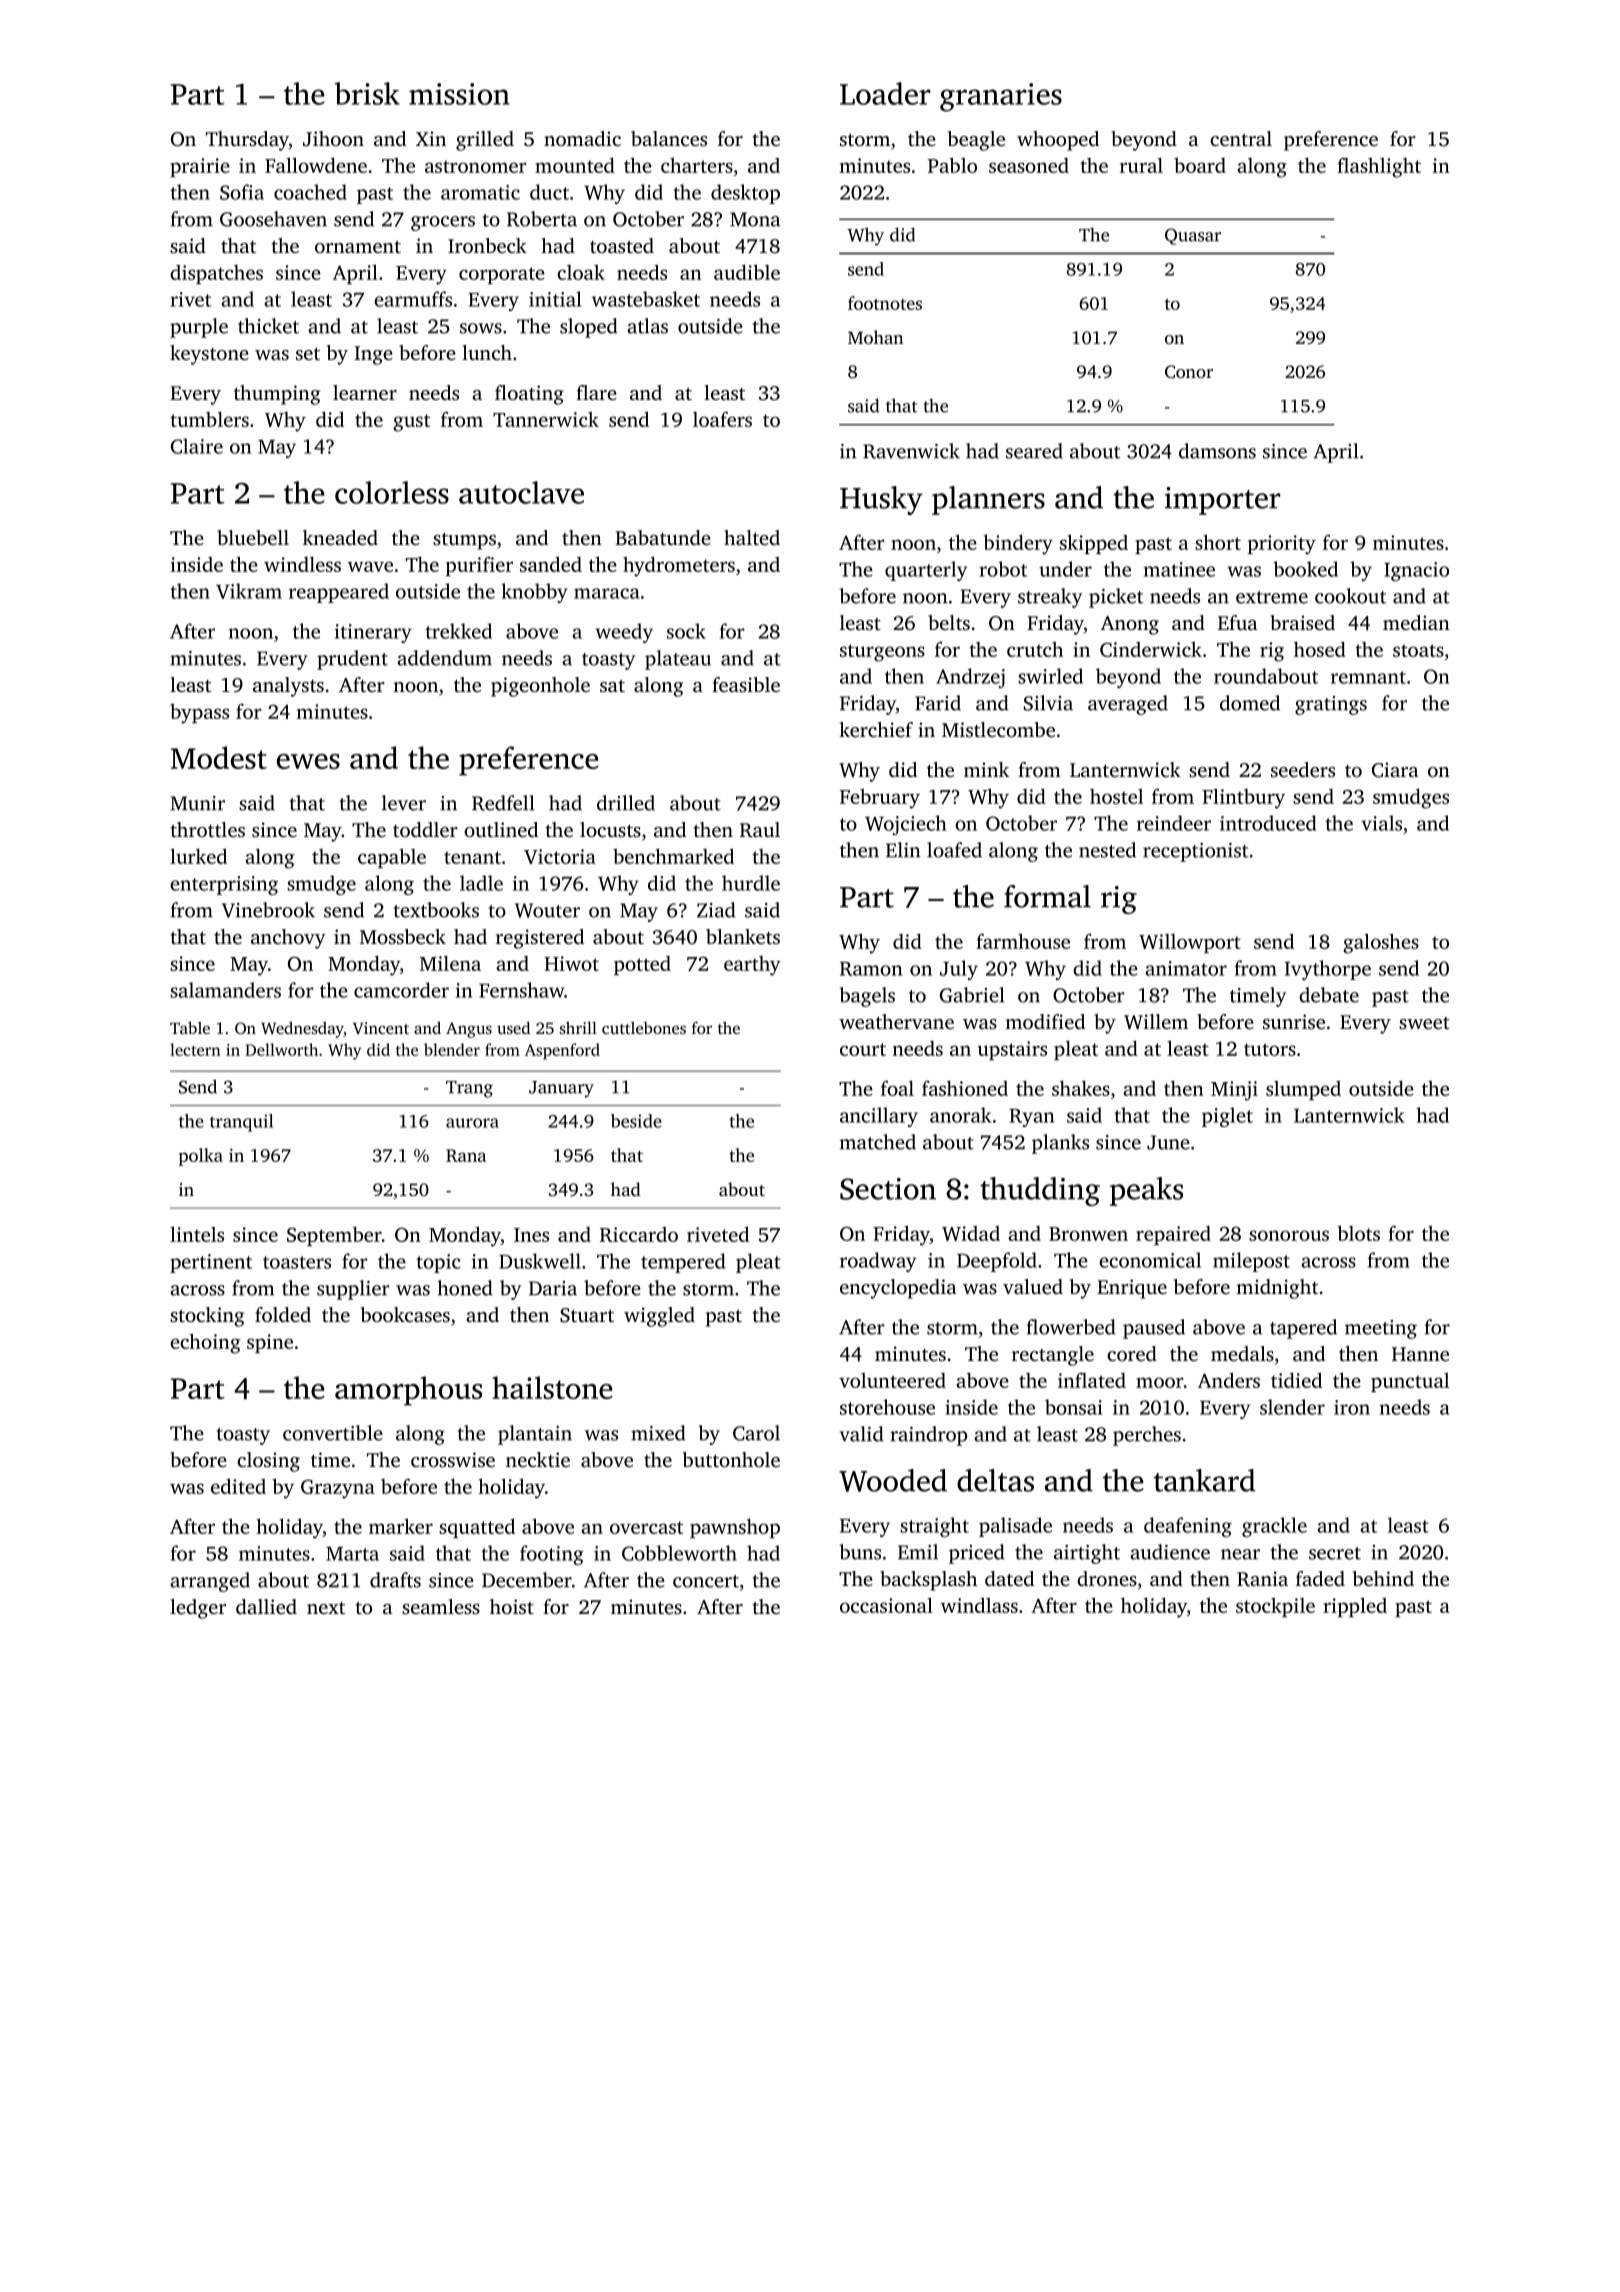  What do you see at coordinates (647, 326) in the screenshot?
I see `atlas` at bounding box center [647, 326].
